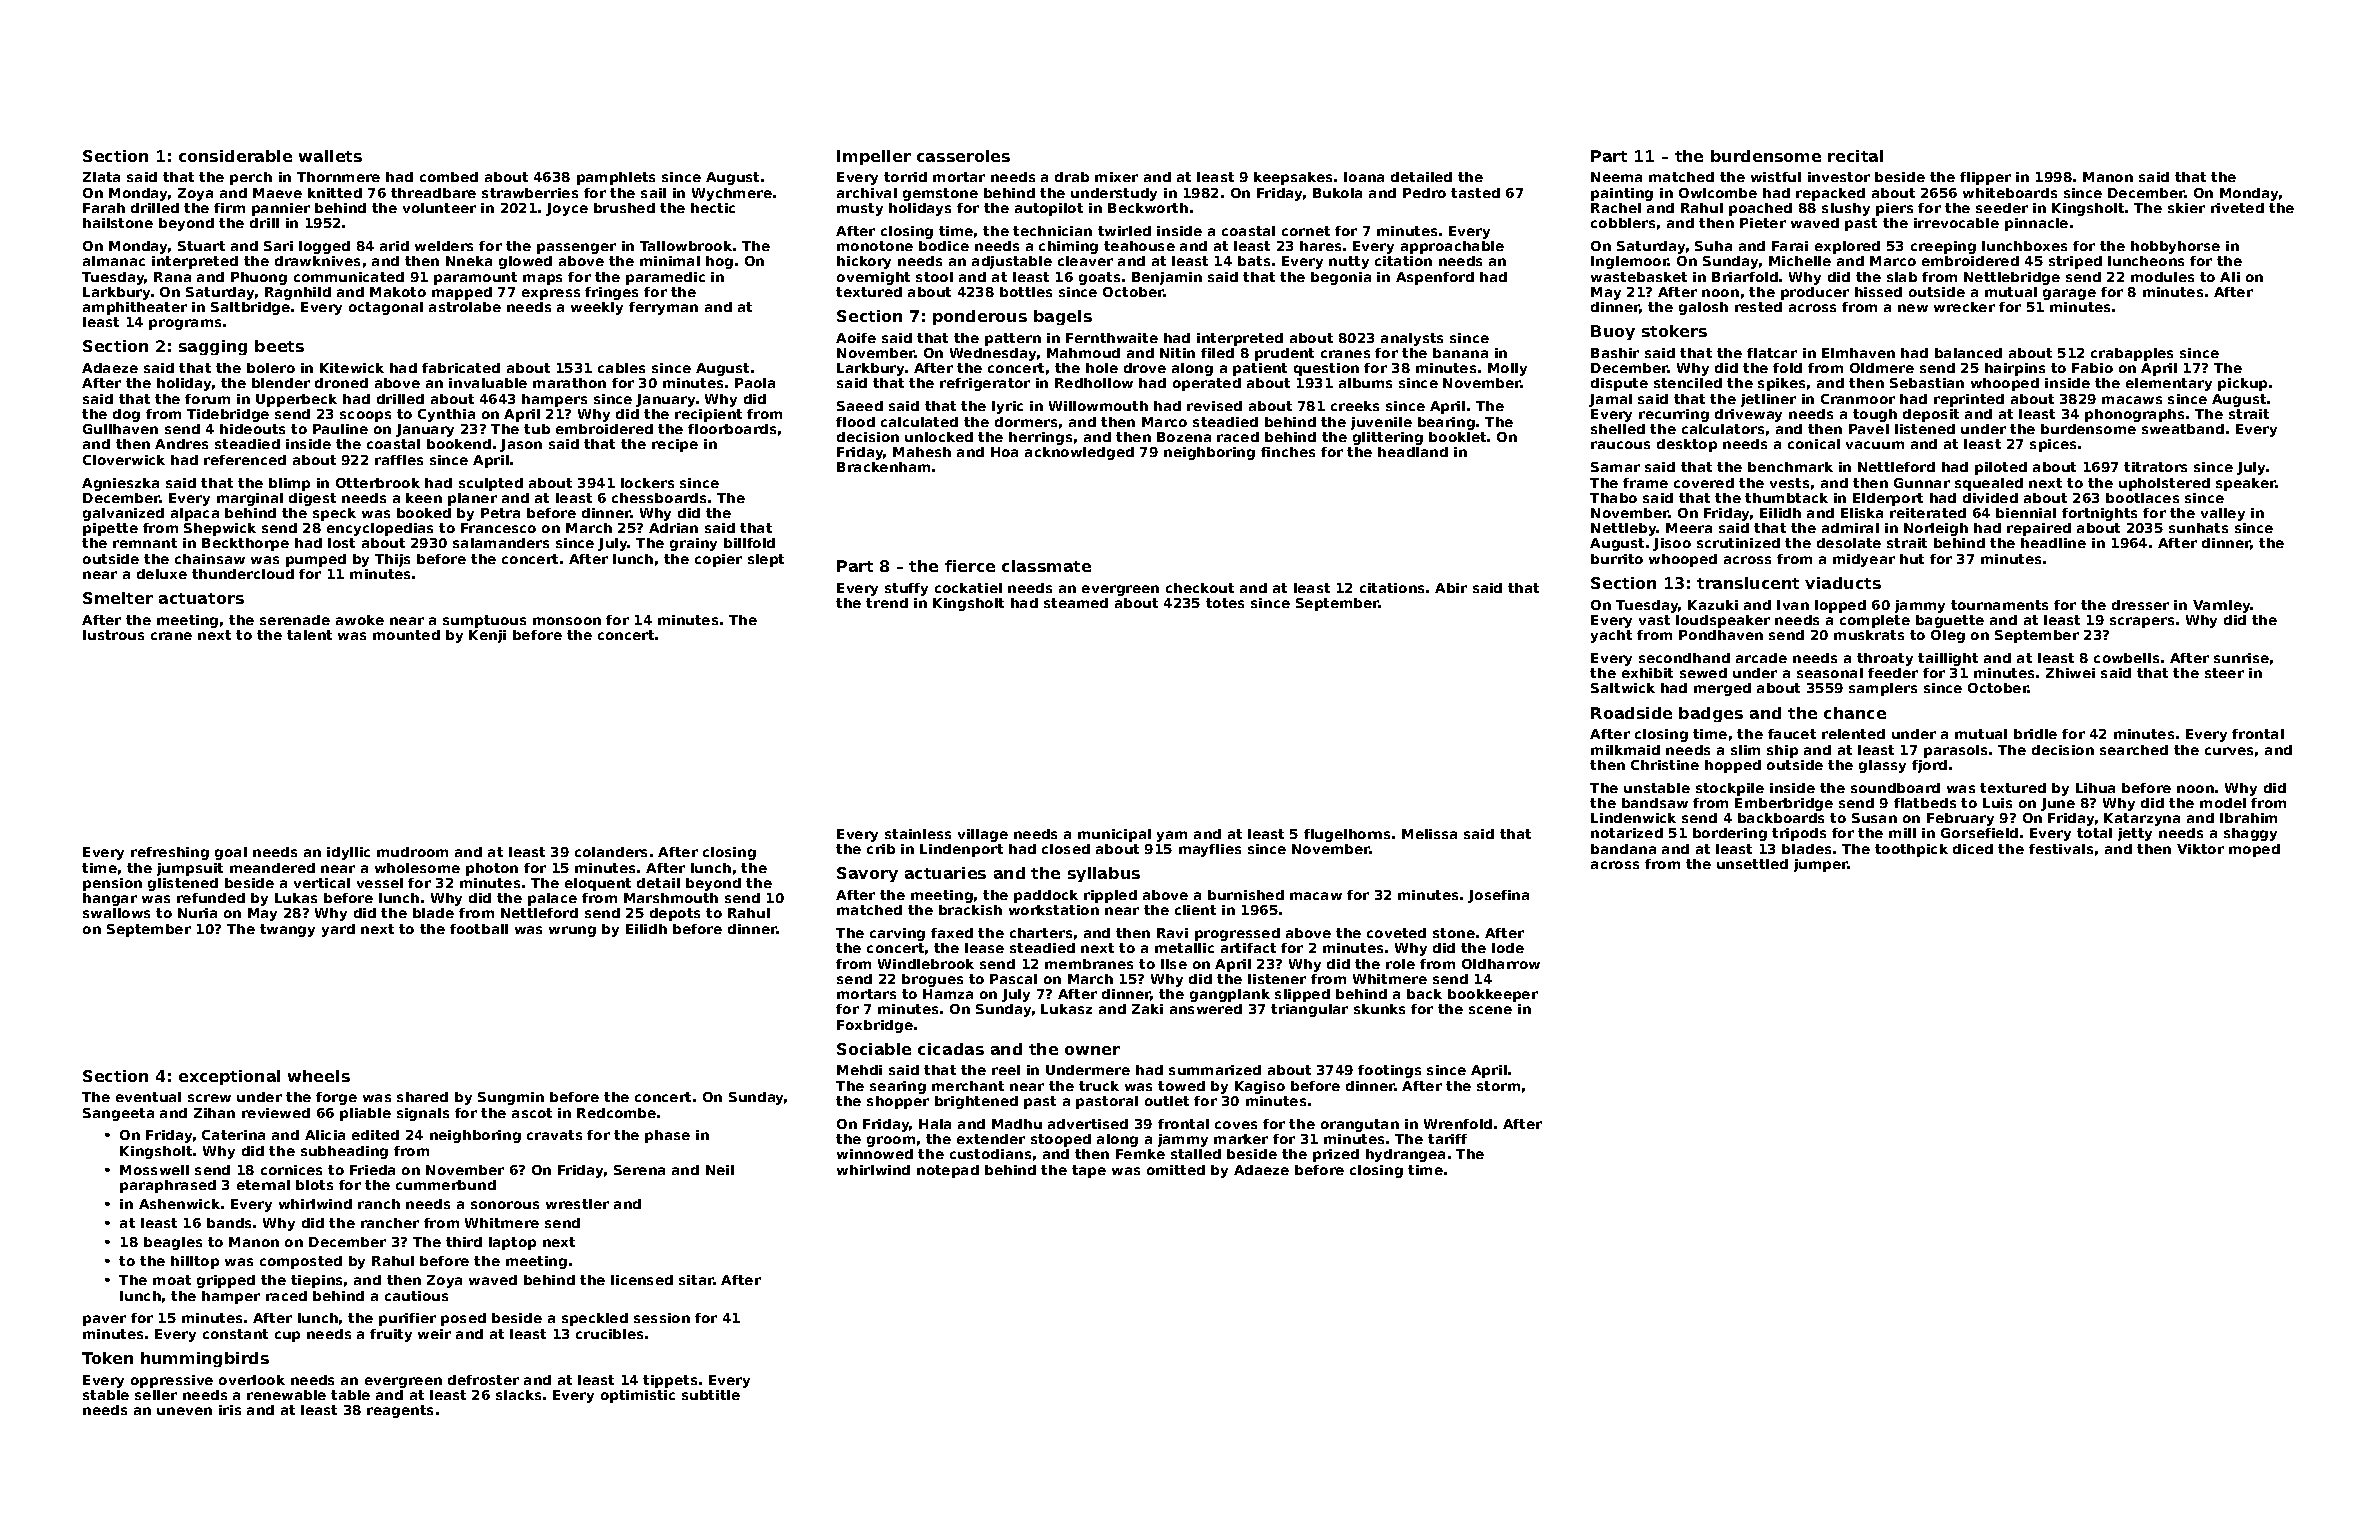 The image size is (2380, 1540). Describe the element at coordinates (2200, 849) in the screenshot. I see `Viktor` at that location.
